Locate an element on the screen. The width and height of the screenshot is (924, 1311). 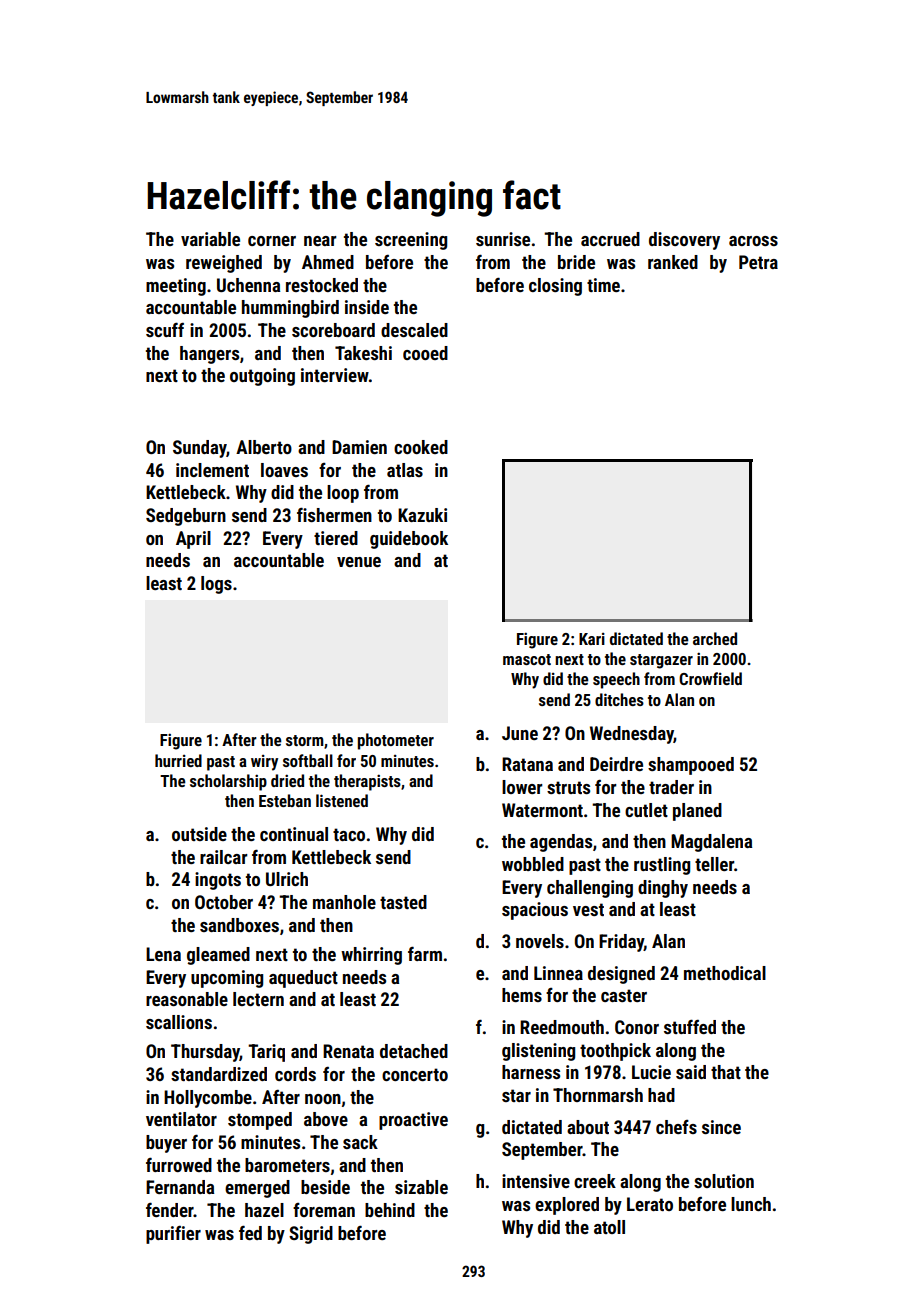
arched is located at coordinates (715, 638).
